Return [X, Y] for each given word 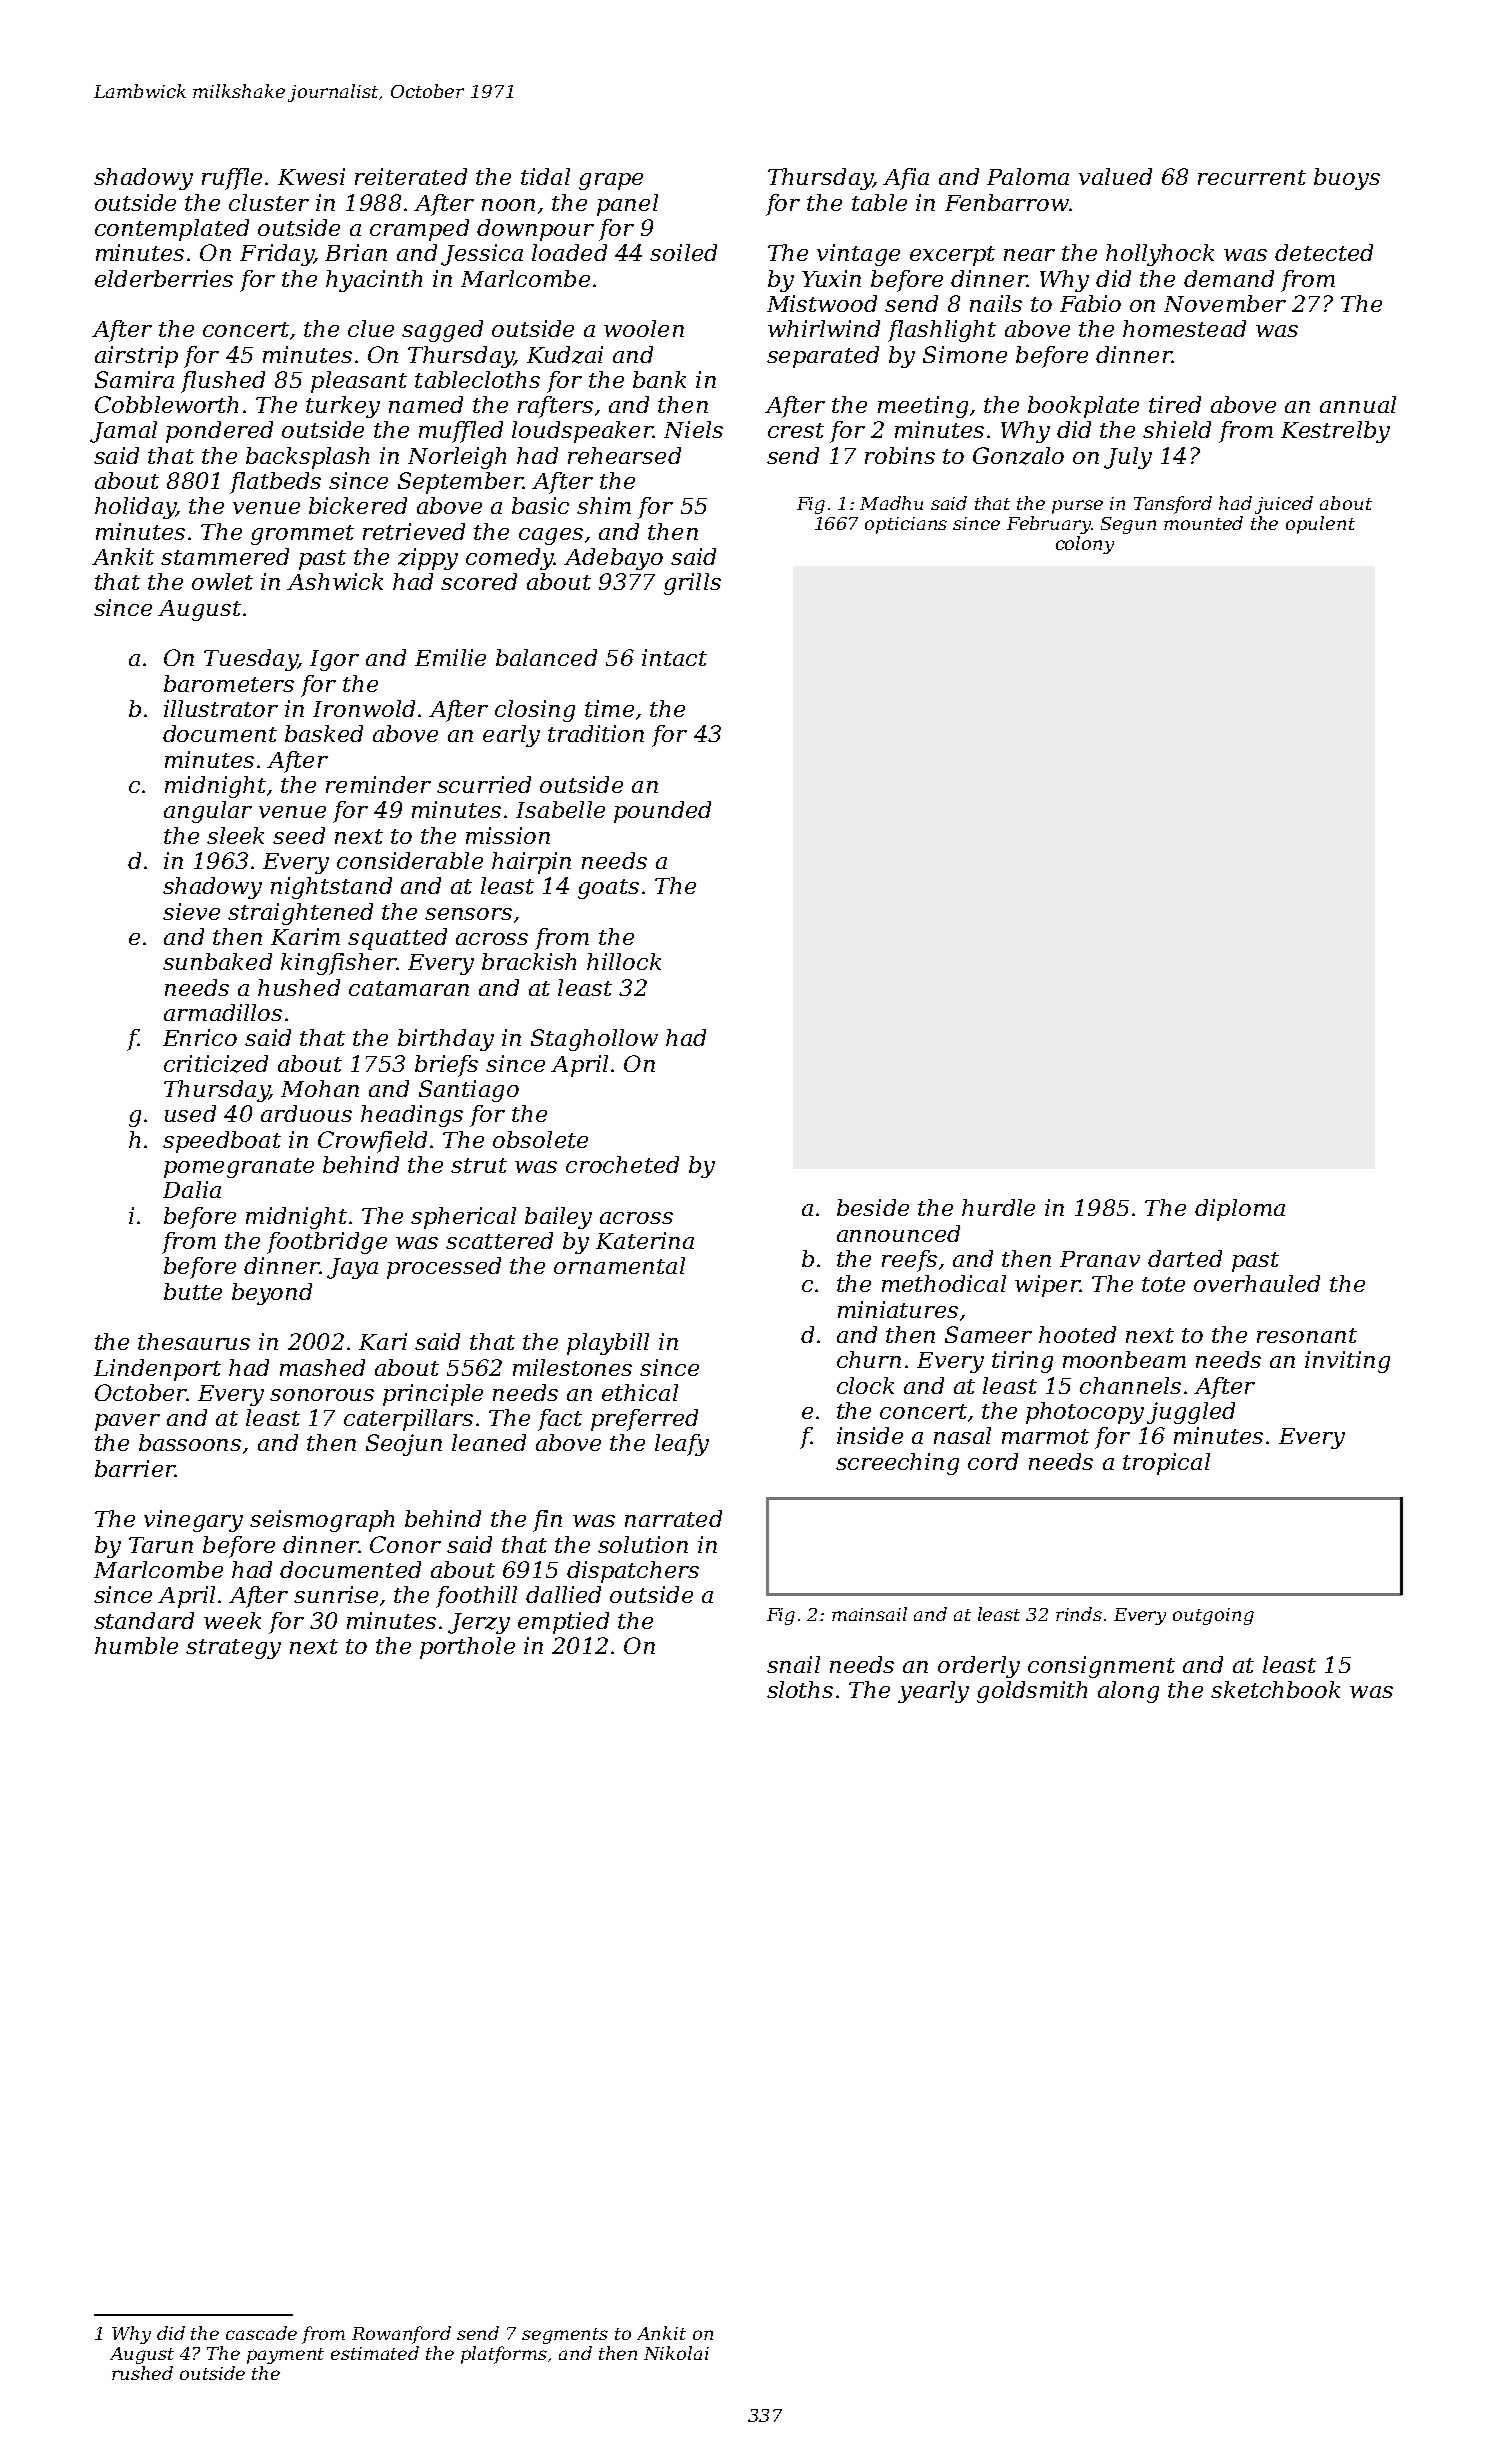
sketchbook [1275, 1689]
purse [1077, 507]
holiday [135, 508]
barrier [135, 1468]
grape [611, 181]
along [1128, 1692]
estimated [375, 2353]
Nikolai [676, 2353]
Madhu [891, 503]
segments [565, 2336]
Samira [134, 379]
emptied [563, 1623]
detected [1324, 252]
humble [136, 1645]
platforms [504, 2355]
